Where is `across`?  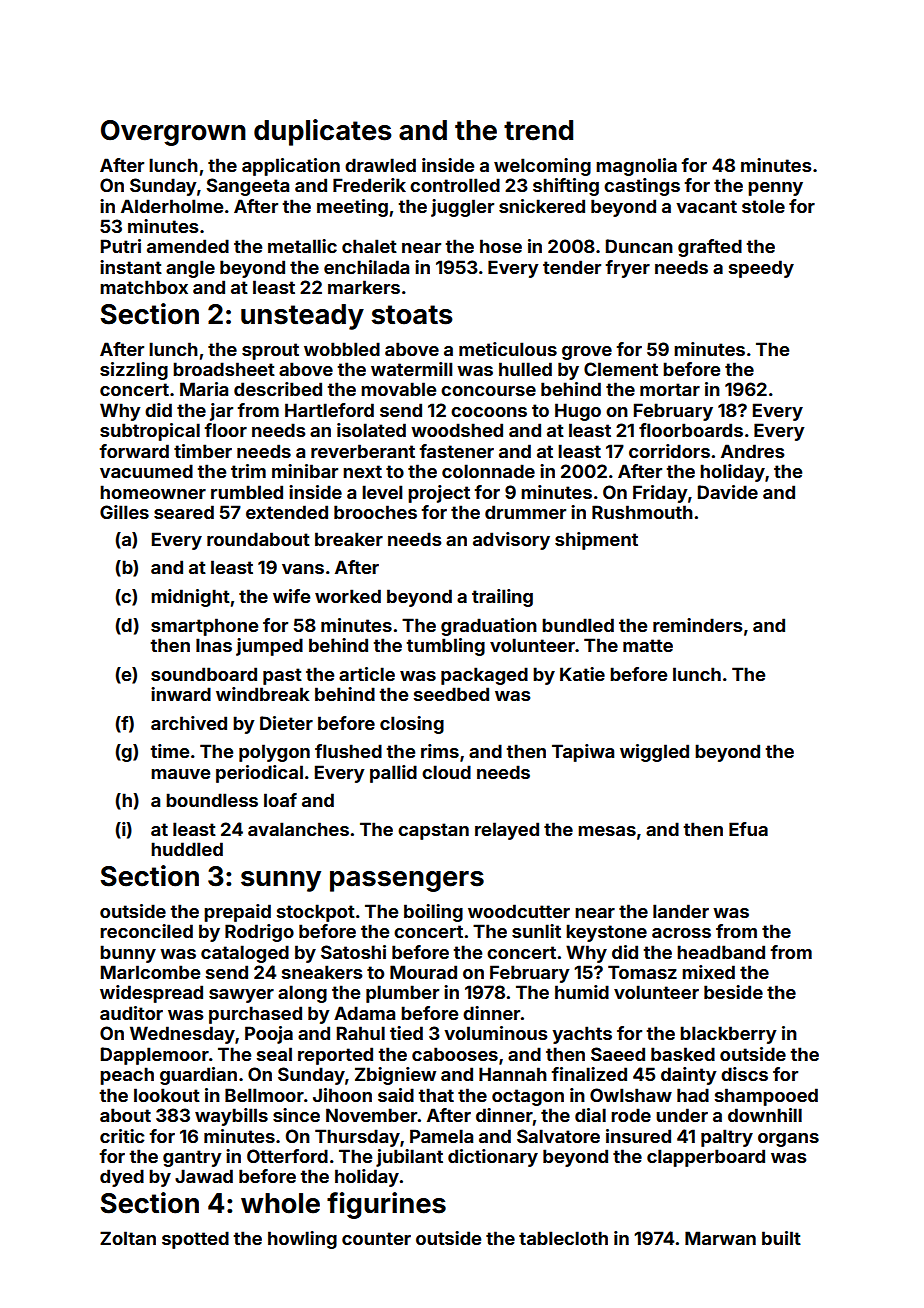
across is located at coordinates (681, 933).
